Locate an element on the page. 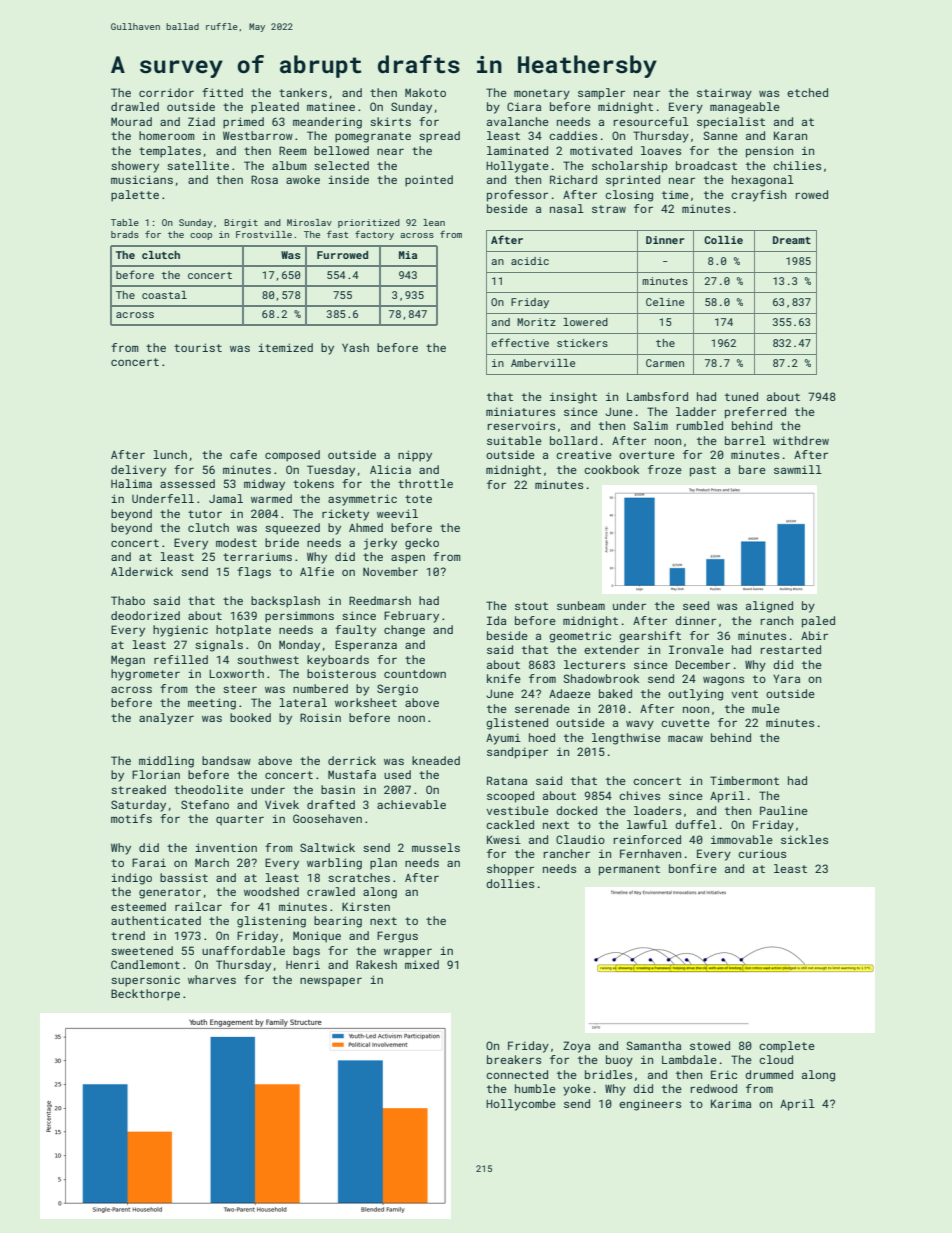  itemized is located at coordinates (285, 347).
